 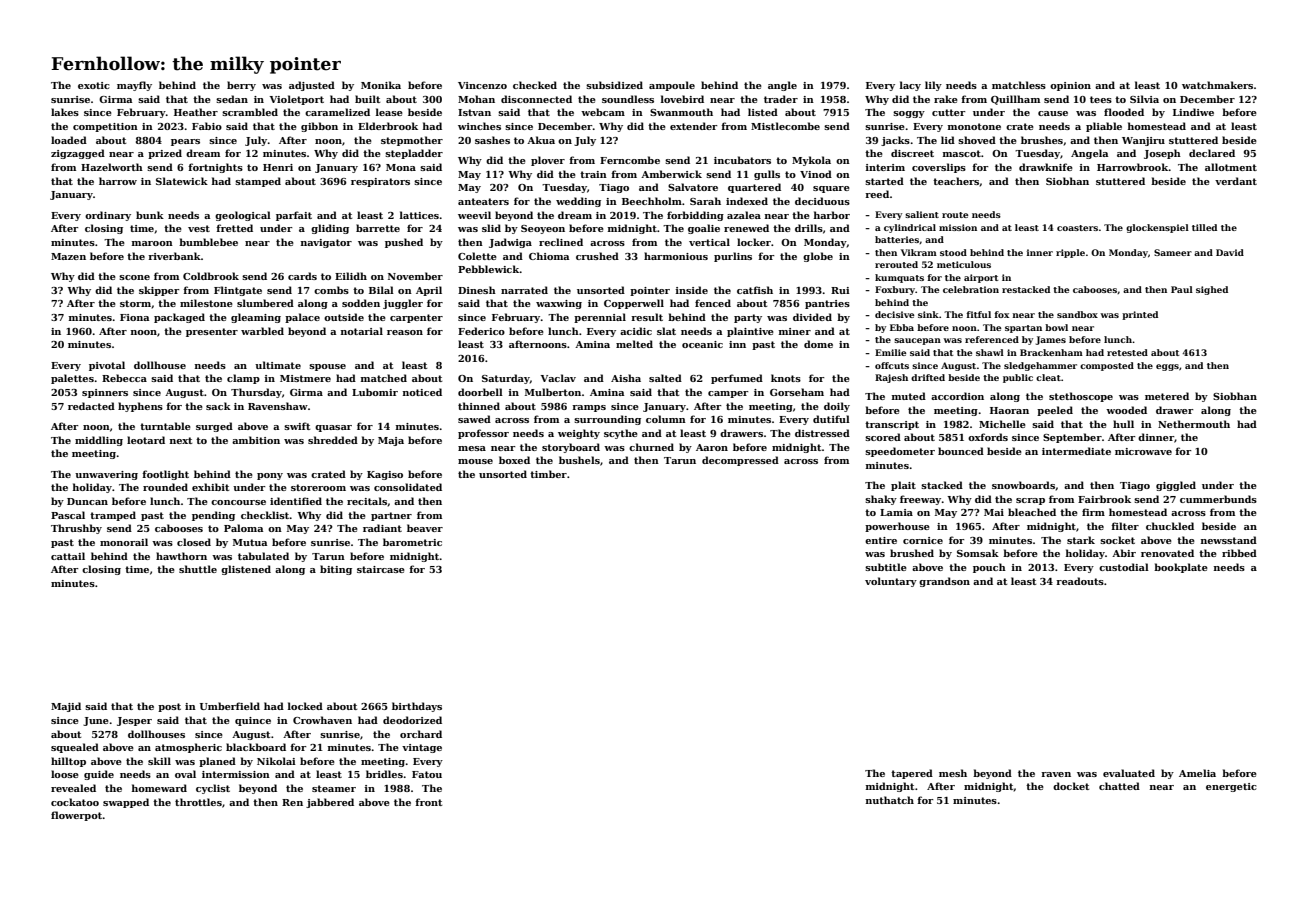 What do you see at coordinates (886, 567) in the image?
I see `subtitle` at bounding box center [886, 567].
